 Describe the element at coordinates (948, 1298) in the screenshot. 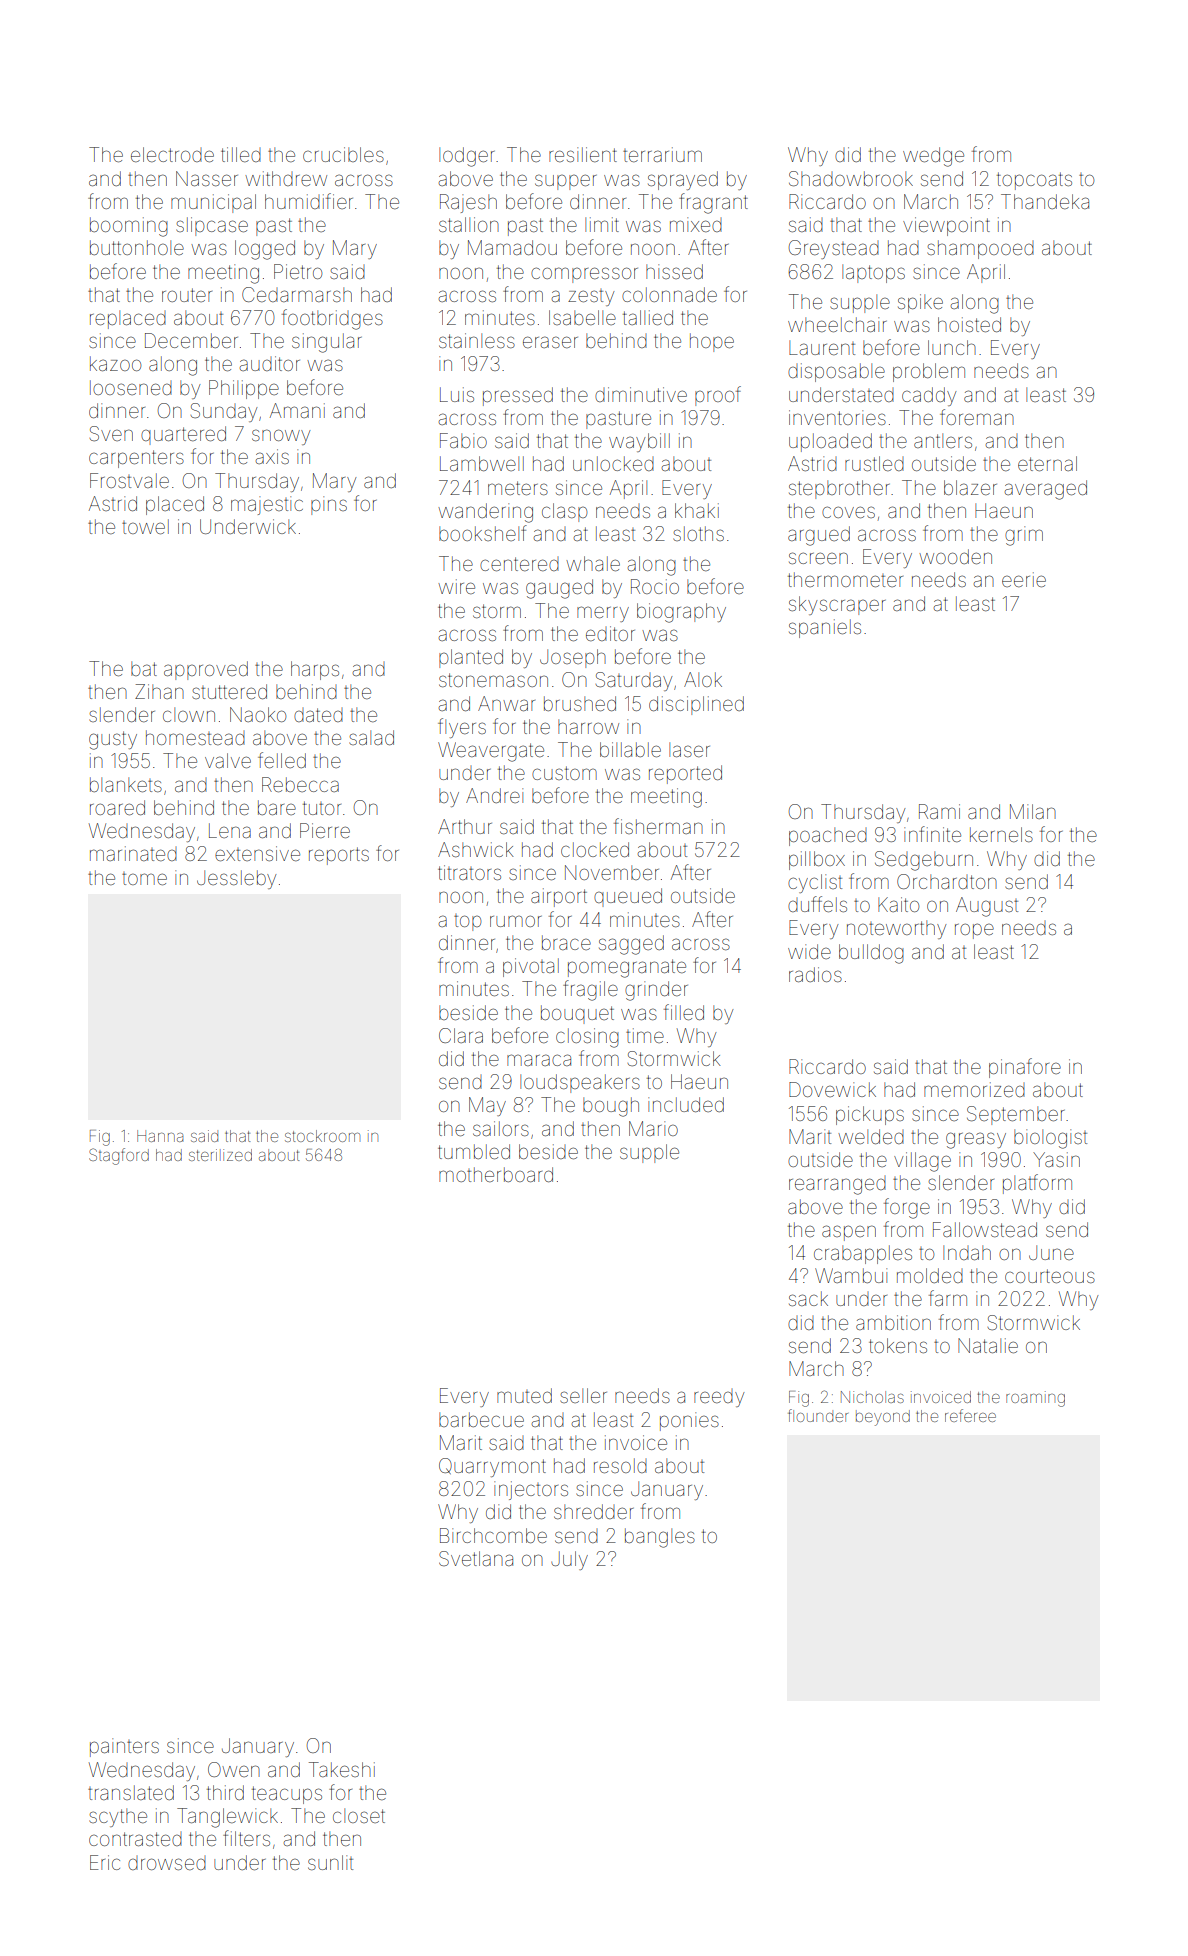

I see `farm` at that location.
